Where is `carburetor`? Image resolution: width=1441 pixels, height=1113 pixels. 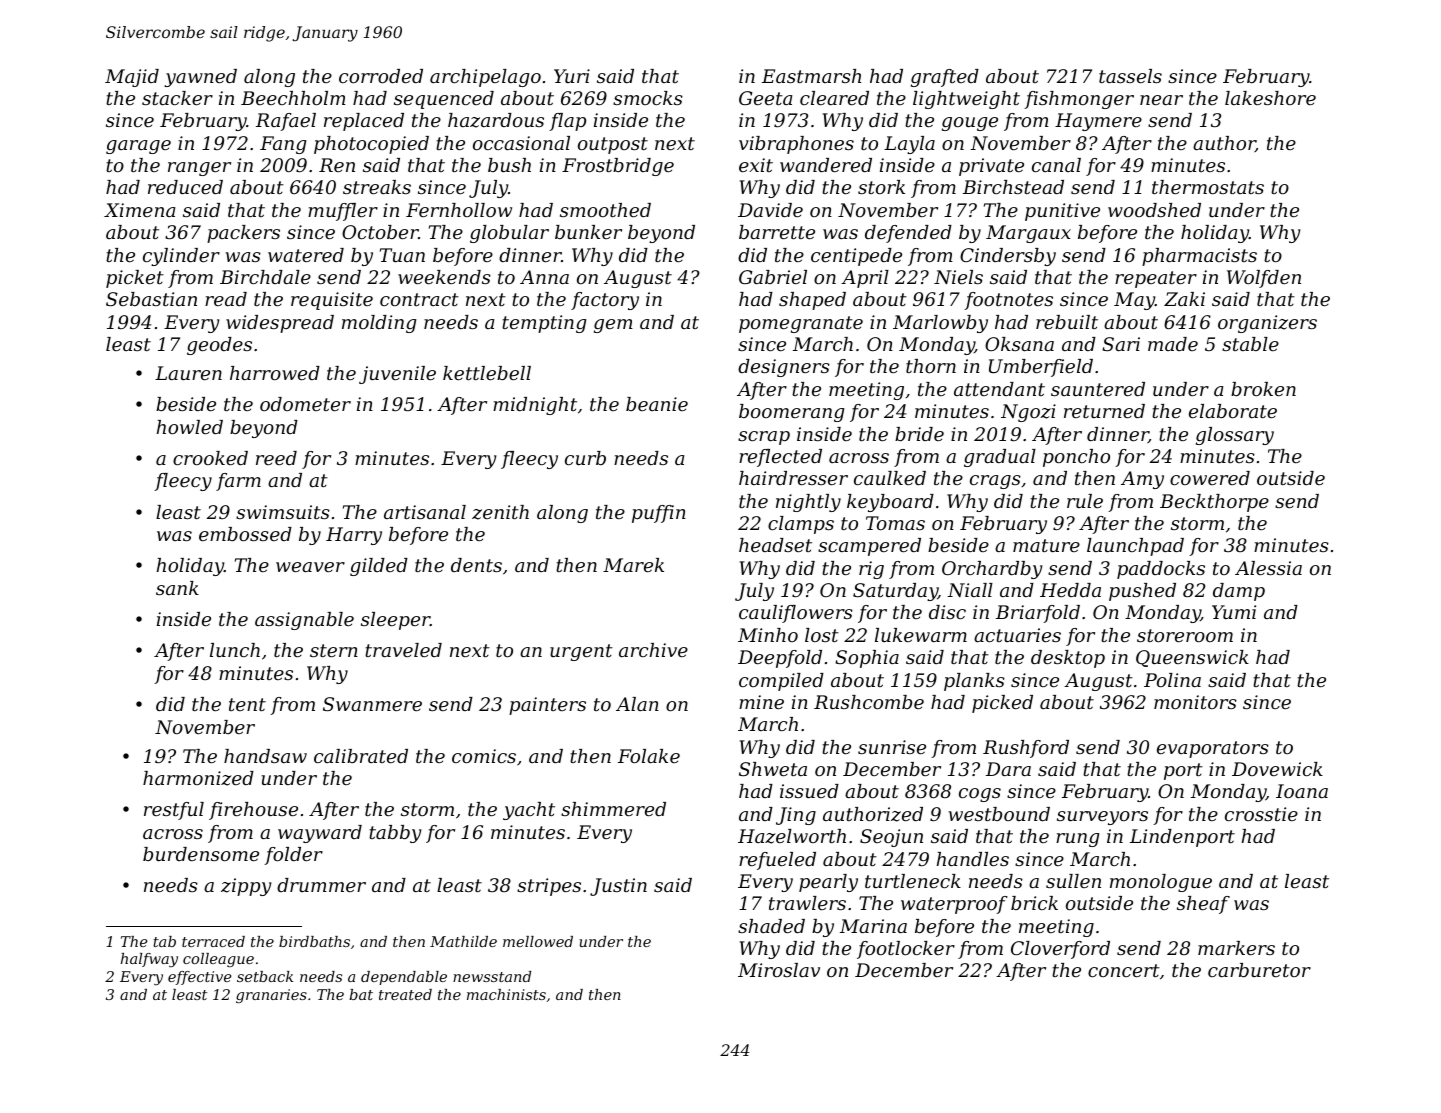
carburetor is located at coordinates (1259, 970).
